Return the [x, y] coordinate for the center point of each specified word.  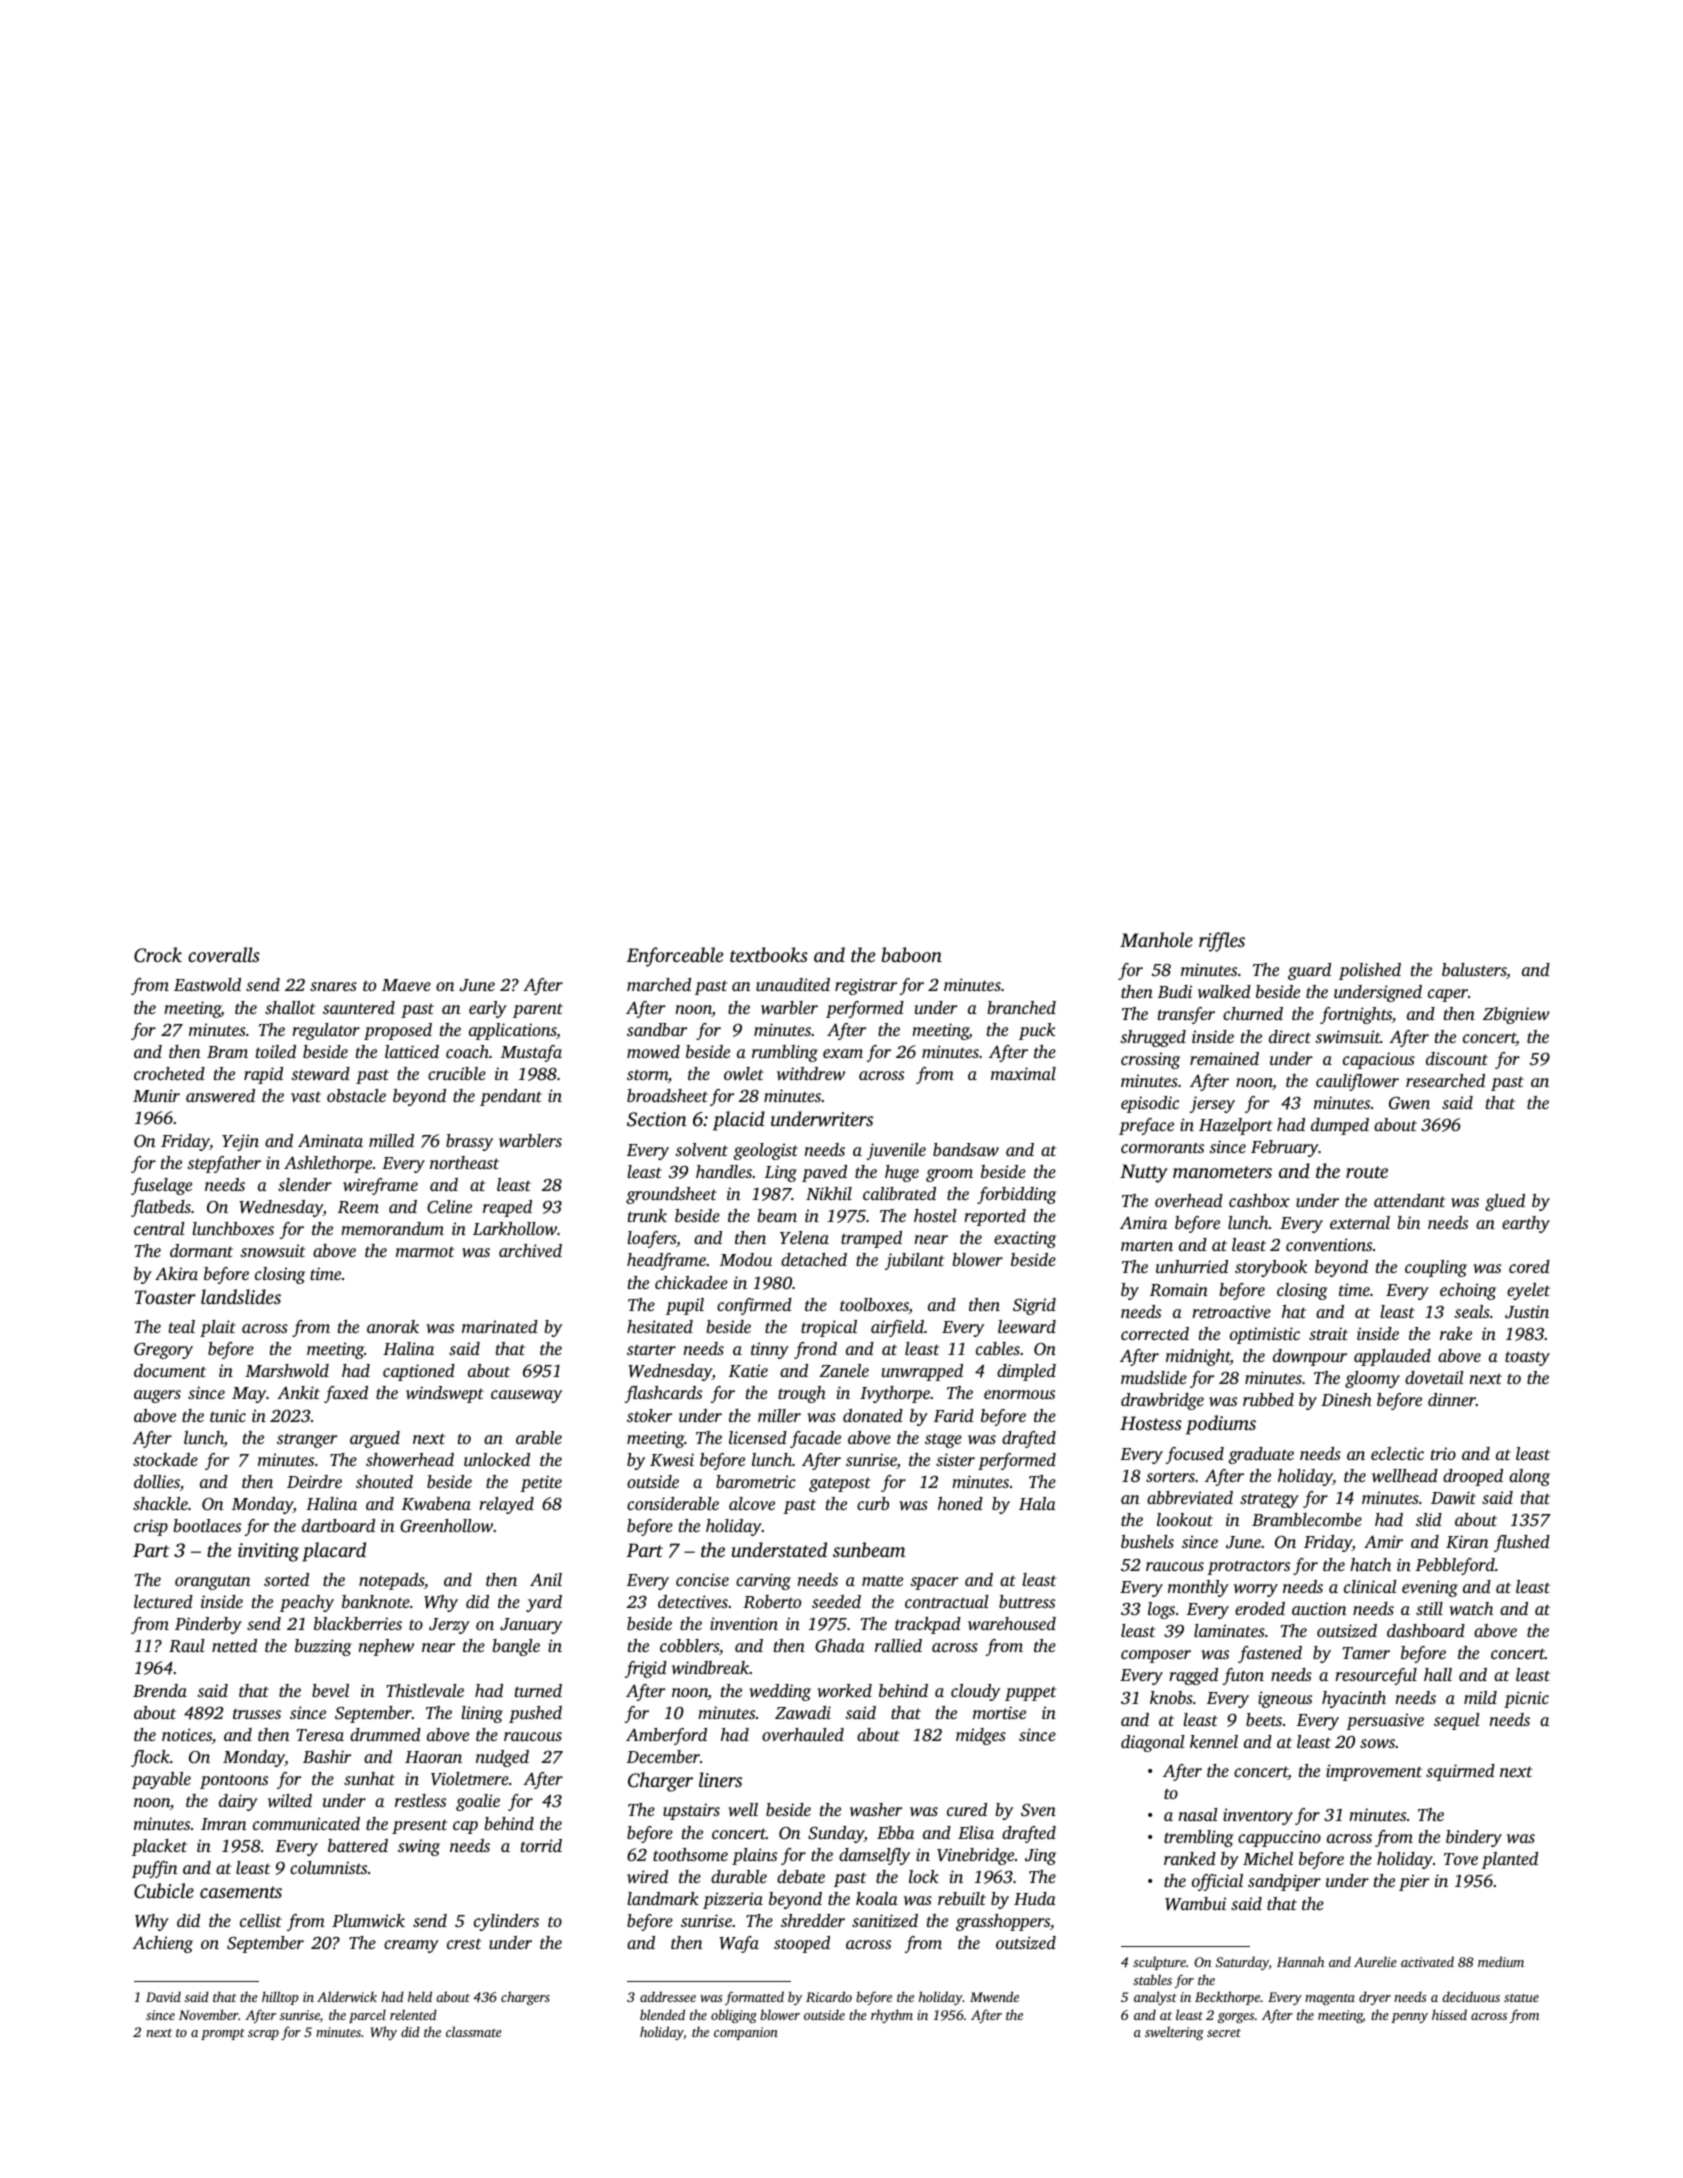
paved [824, 1173]
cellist [261, 1920]
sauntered [359, 1007]
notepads [391, 1581]
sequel [1457, 1721]
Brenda [160, 1690]
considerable [673, 1503]
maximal [1023, 1073]
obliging [734, 2016]
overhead [1189, 1200]
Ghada [840, 1646]
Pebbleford [1455, 1566]
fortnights [1356, 1015]
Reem [358, 1207]
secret [1224, 2033]
